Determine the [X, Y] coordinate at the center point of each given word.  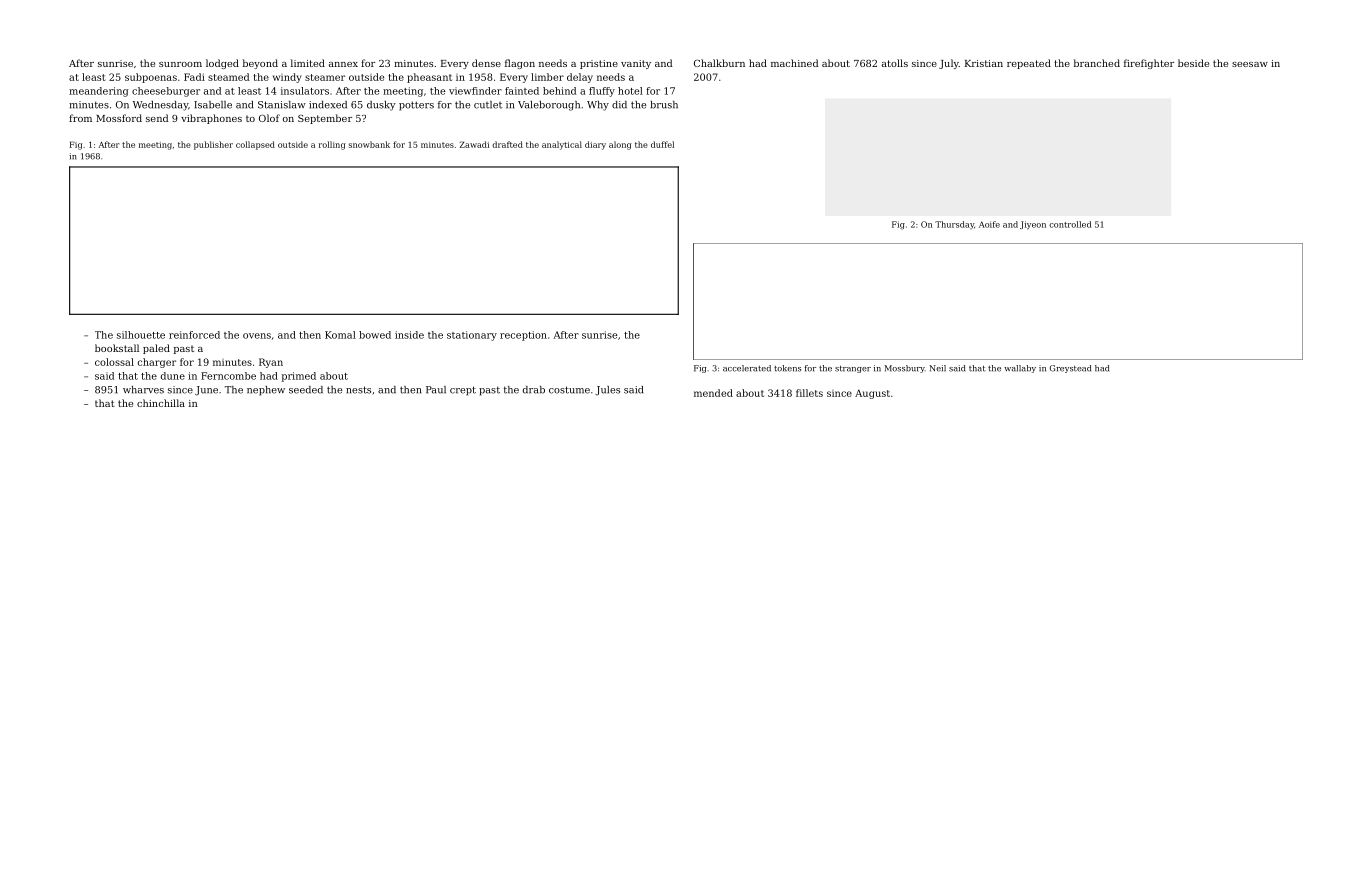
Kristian [984, 63]
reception [523, 336]
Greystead [1070, 369]
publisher [213, 145]
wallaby [1020, 369]
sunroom [180, 64]
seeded [306, 390]
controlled [1070, 224]
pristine [599, 64]
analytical [562, 145]
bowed [375, 335]
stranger [853, 369]
